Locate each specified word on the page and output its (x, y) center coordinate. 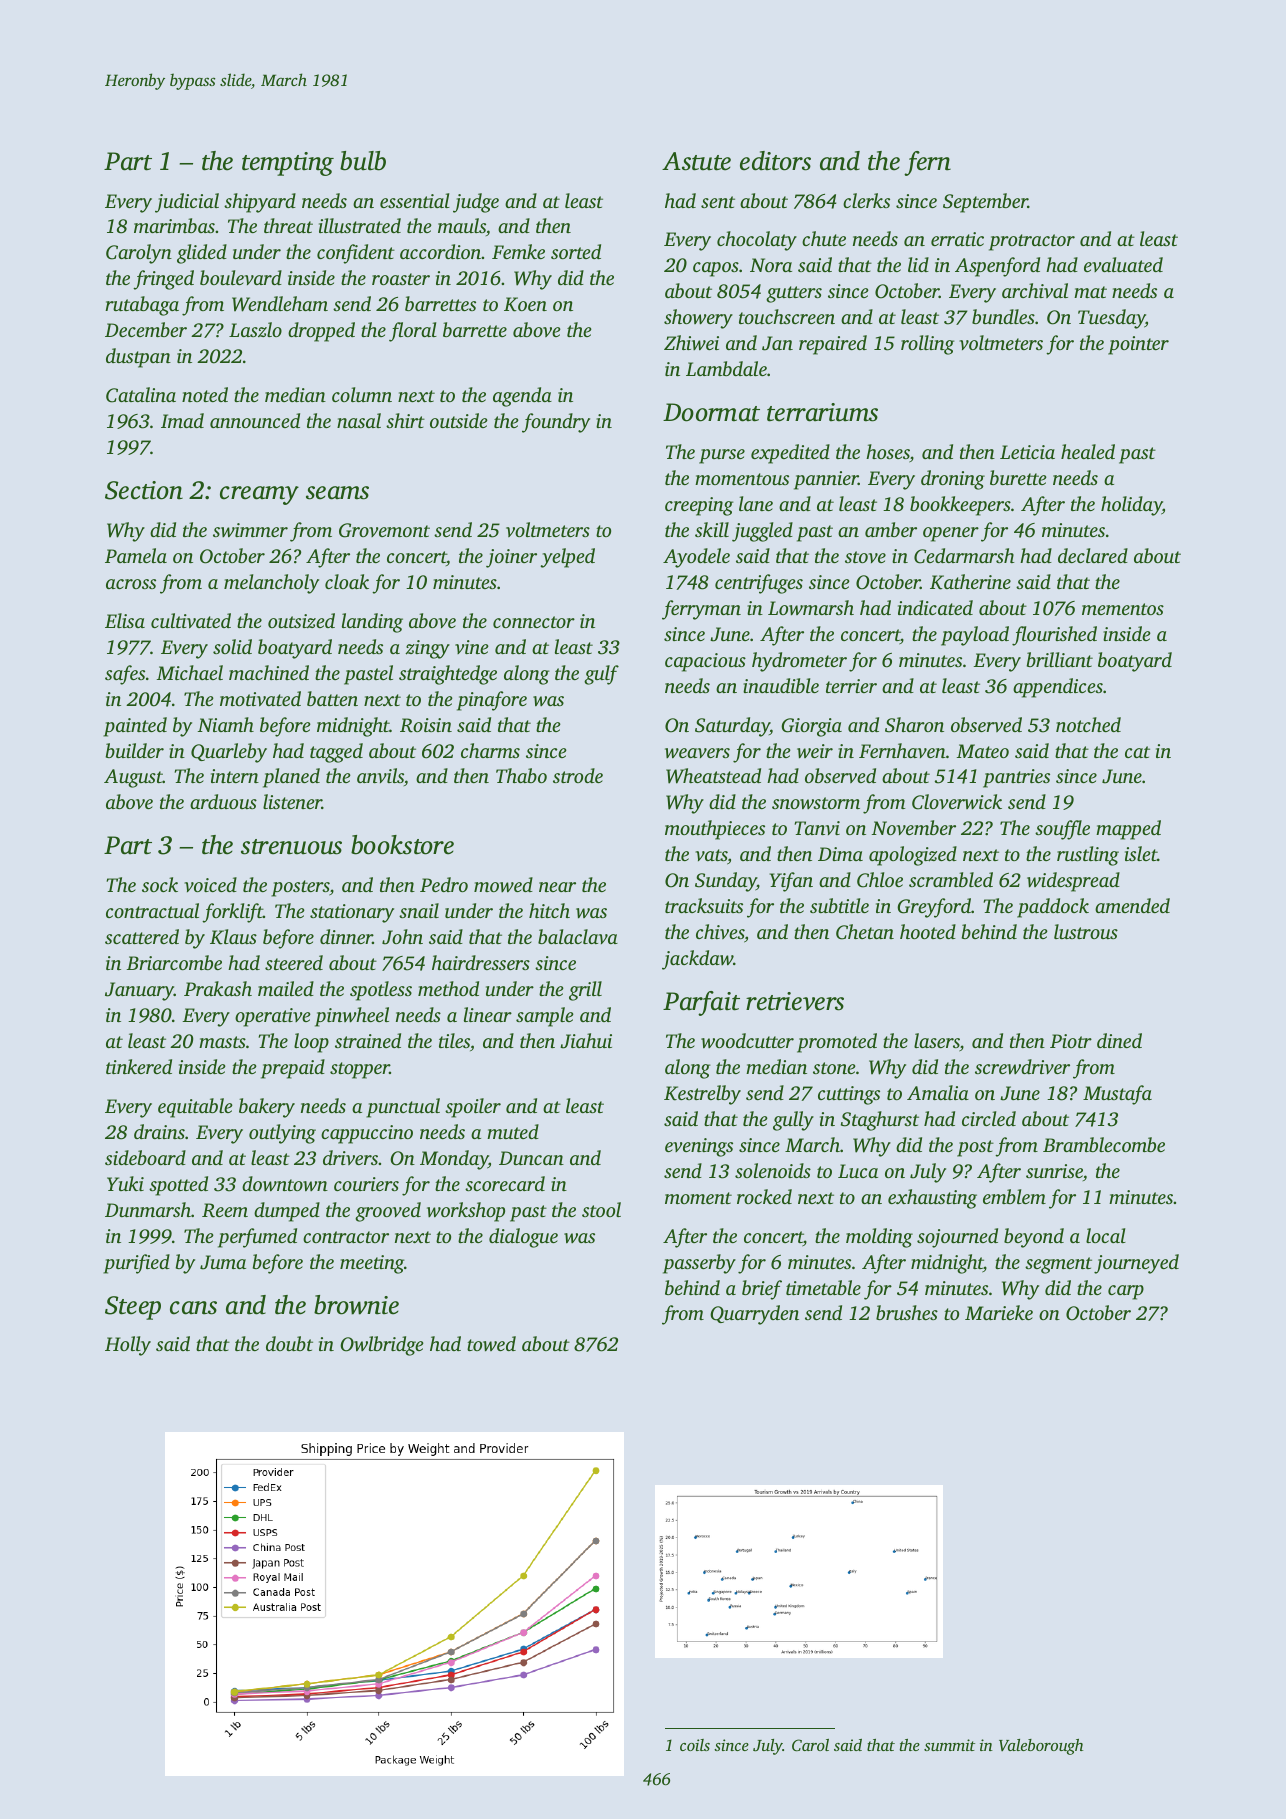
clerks (866, 200)
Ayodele (696, 558)
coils (695, 1745)
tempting (288, 164)
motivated (260, 699)
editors (775, 161)
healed (1088, 451)
